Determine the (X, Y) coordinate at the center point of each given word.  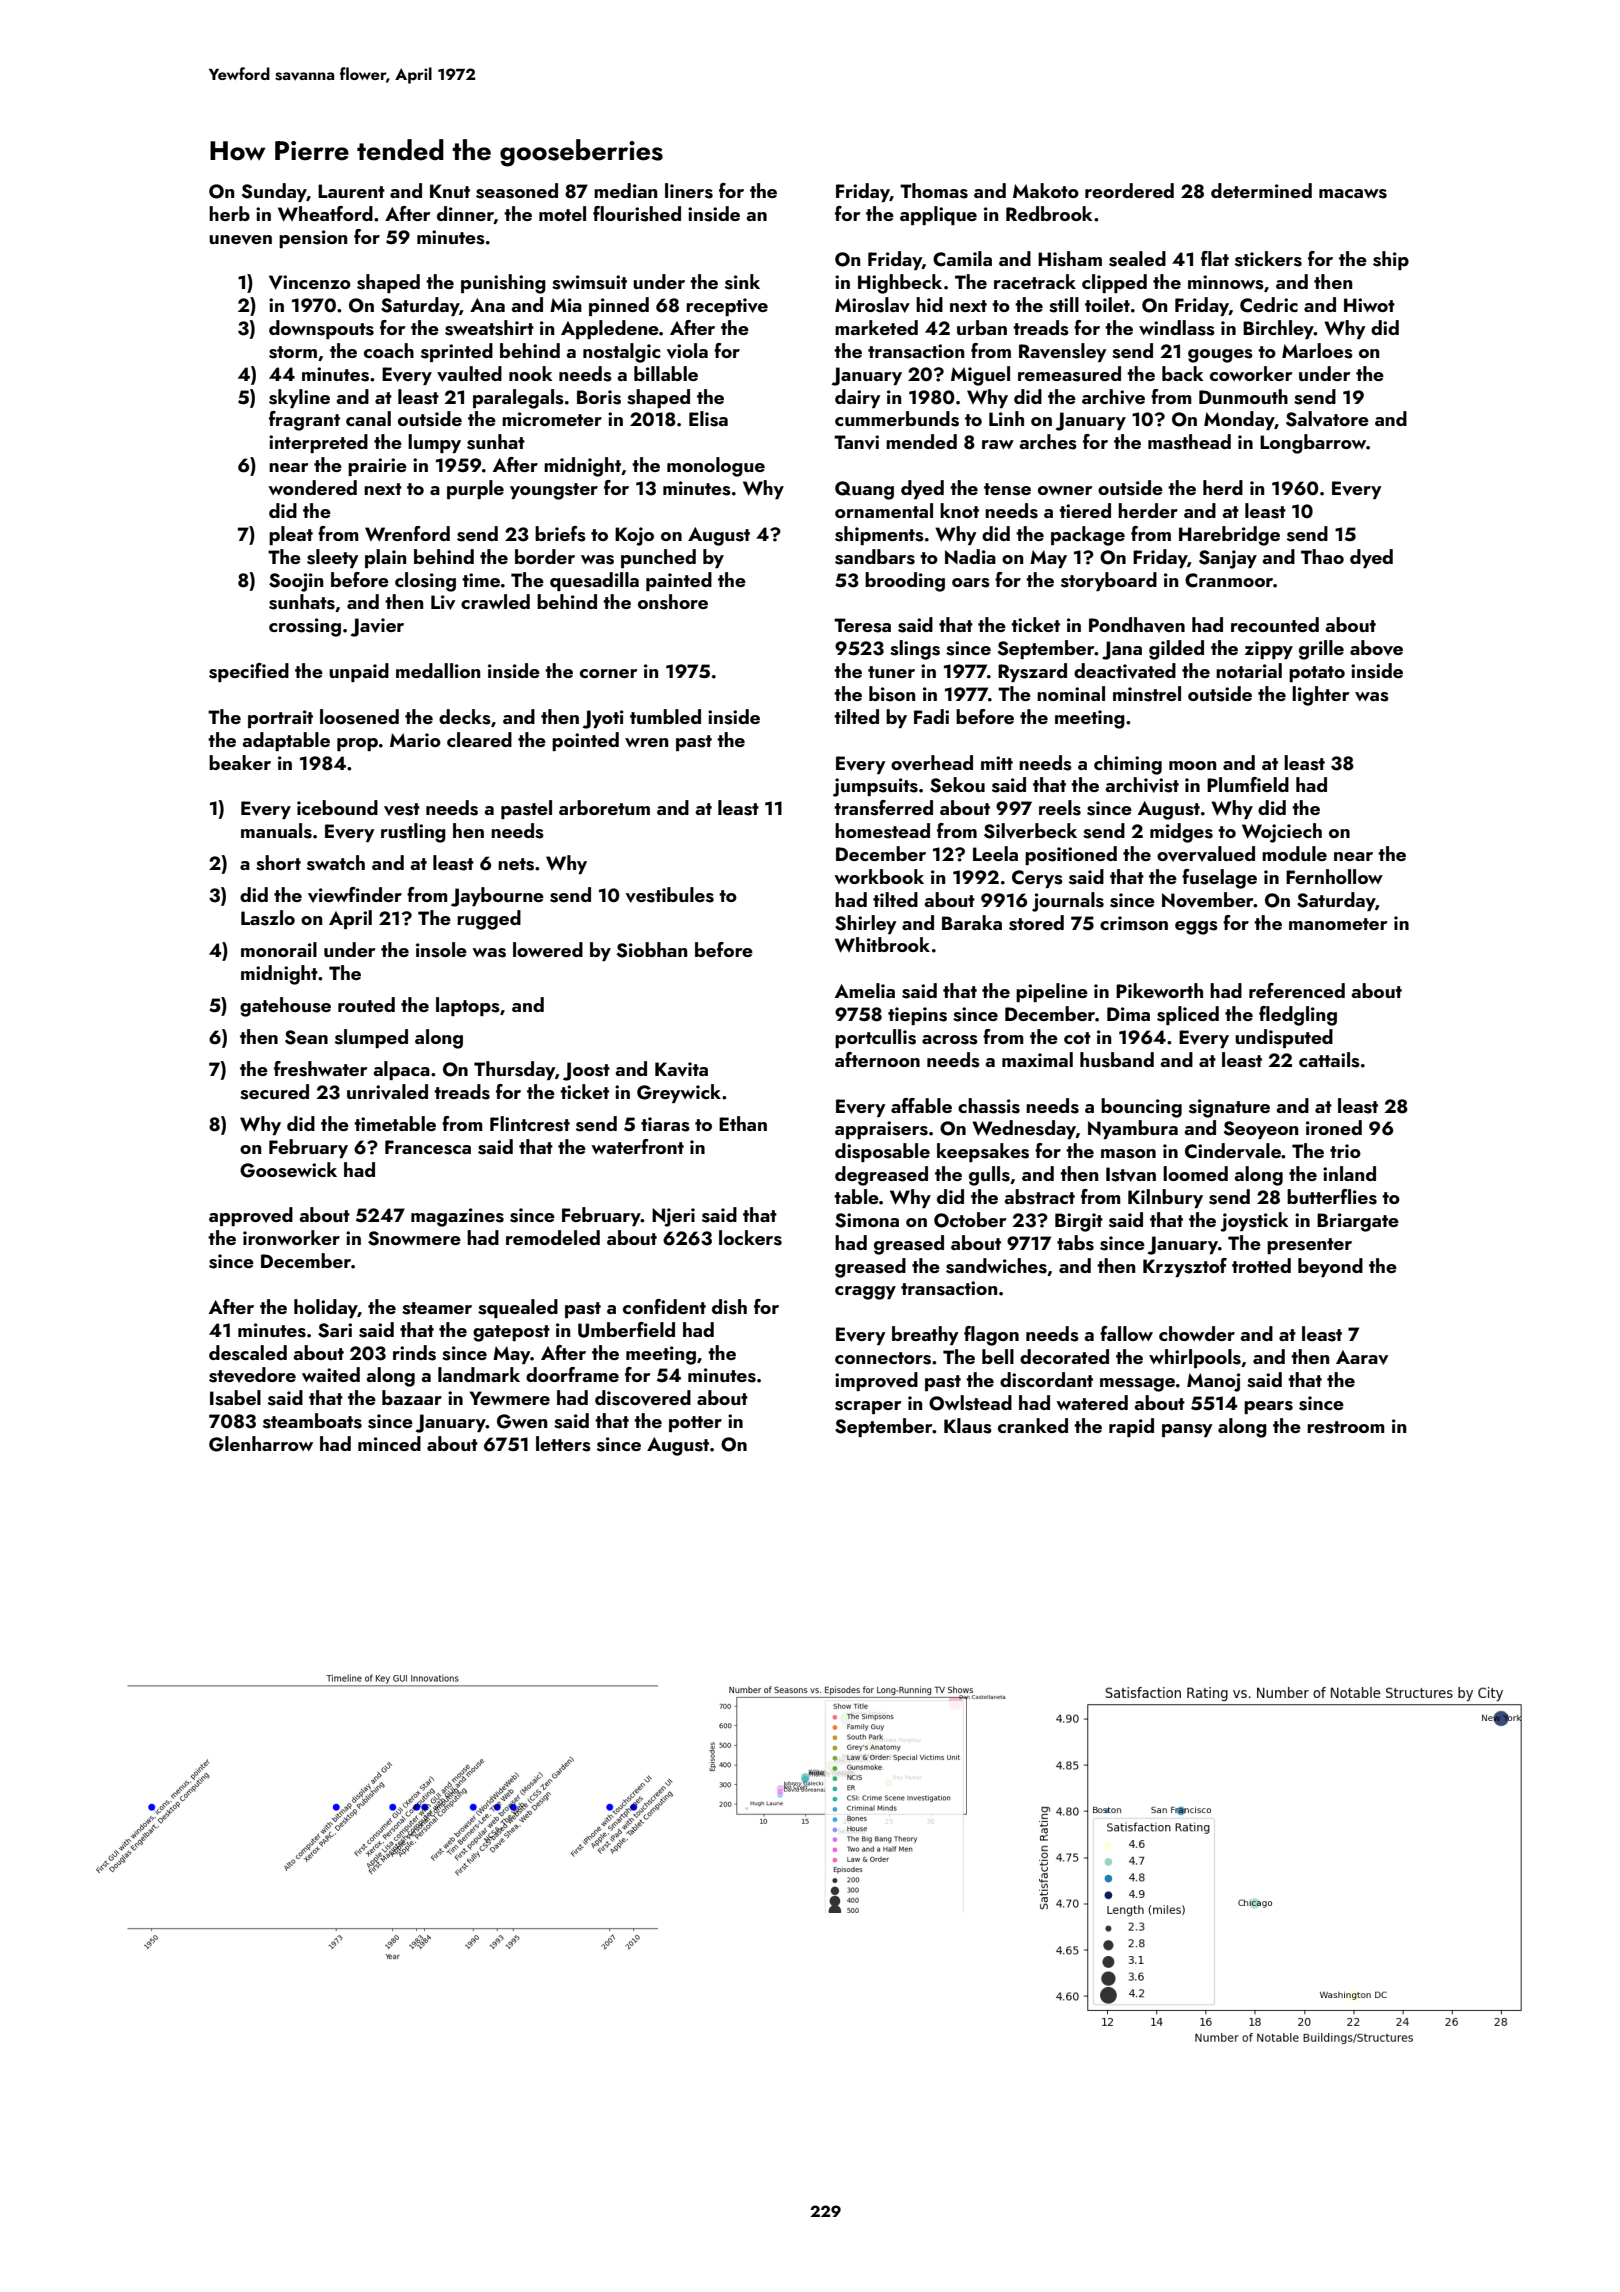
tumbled (665, 716)
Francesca (428, 1147)
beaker (240, 762)
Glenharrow (261, 1444)
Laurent (351, 191)
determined (1261, 190)
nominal (1071, 693)
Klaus (968, 1426)
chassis (989, 1106)
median (625, 190)
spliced (1188, 1015)
